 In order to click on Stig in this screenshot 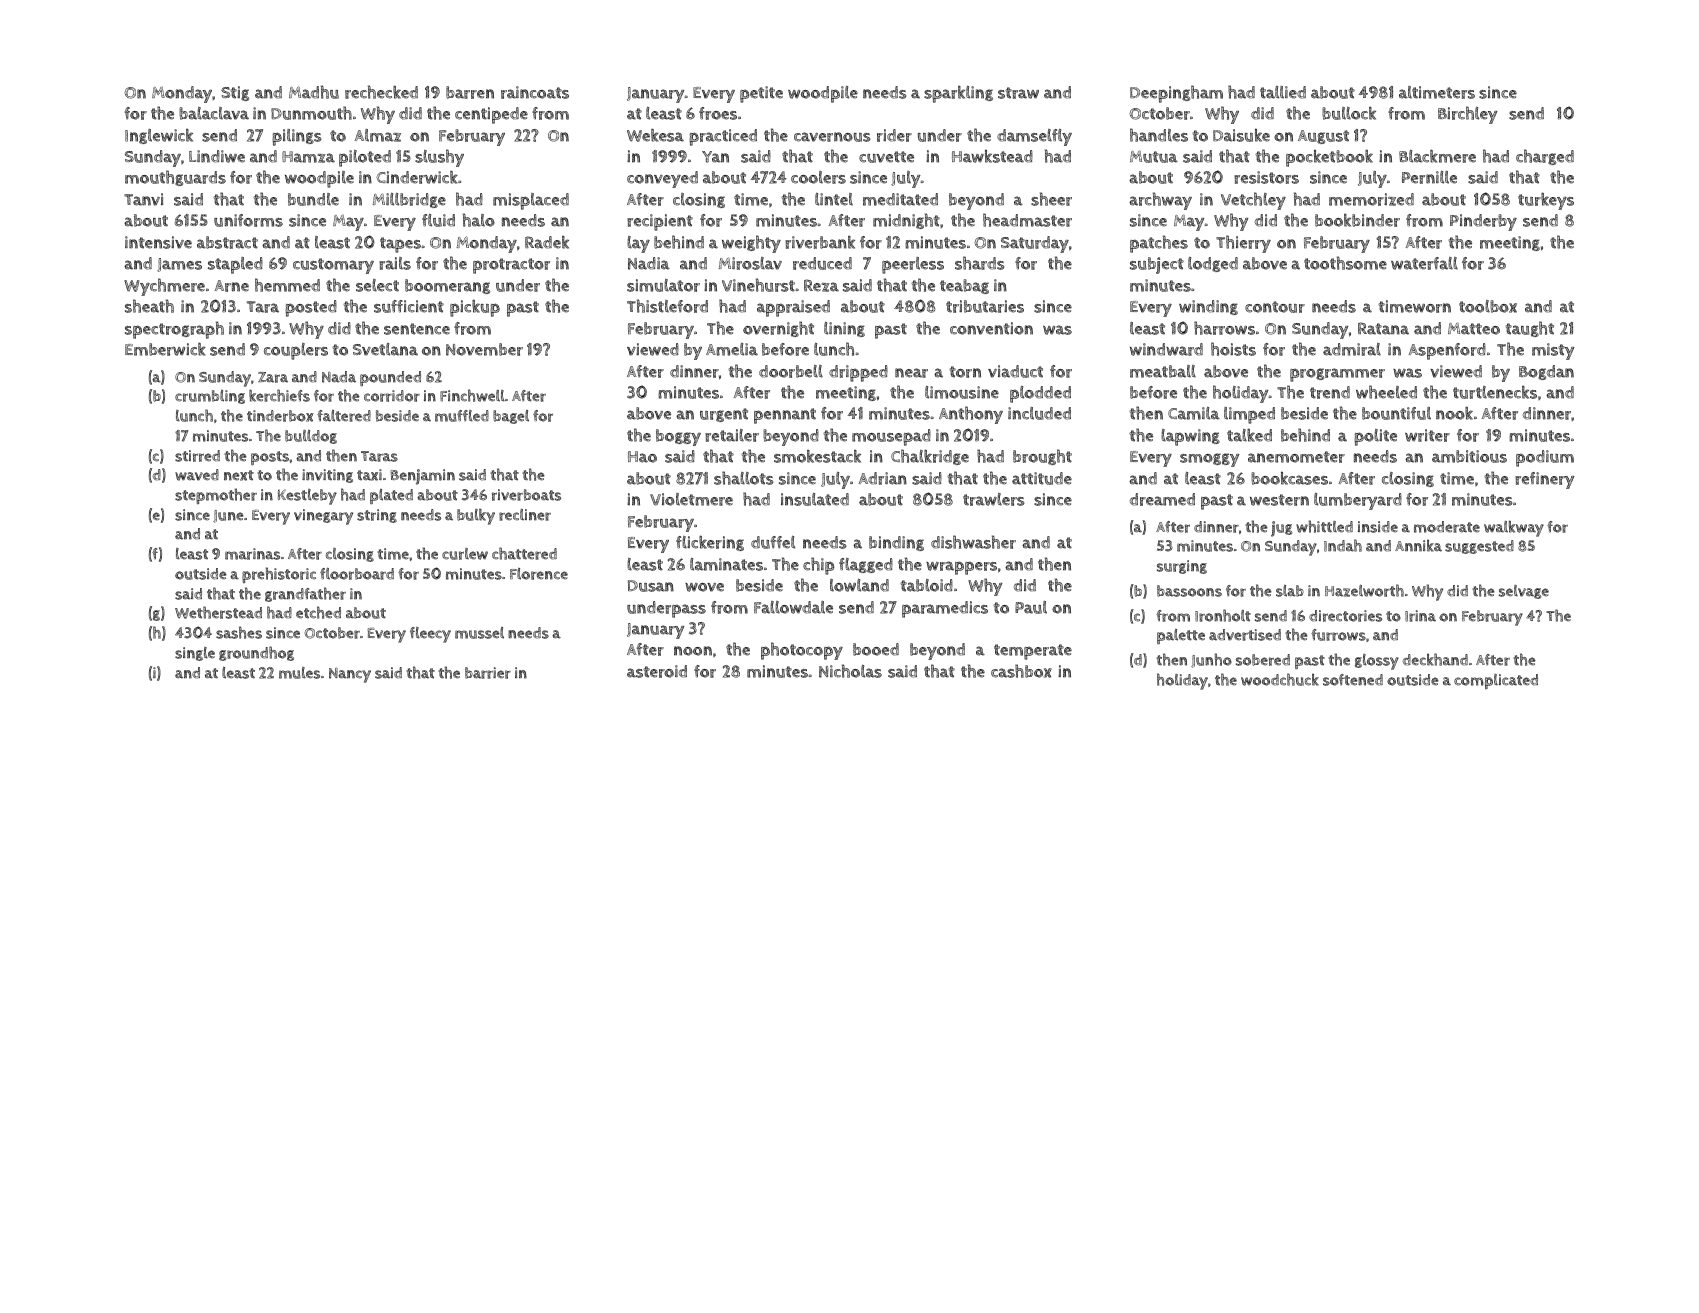, I will do `click(235, 93)`.
